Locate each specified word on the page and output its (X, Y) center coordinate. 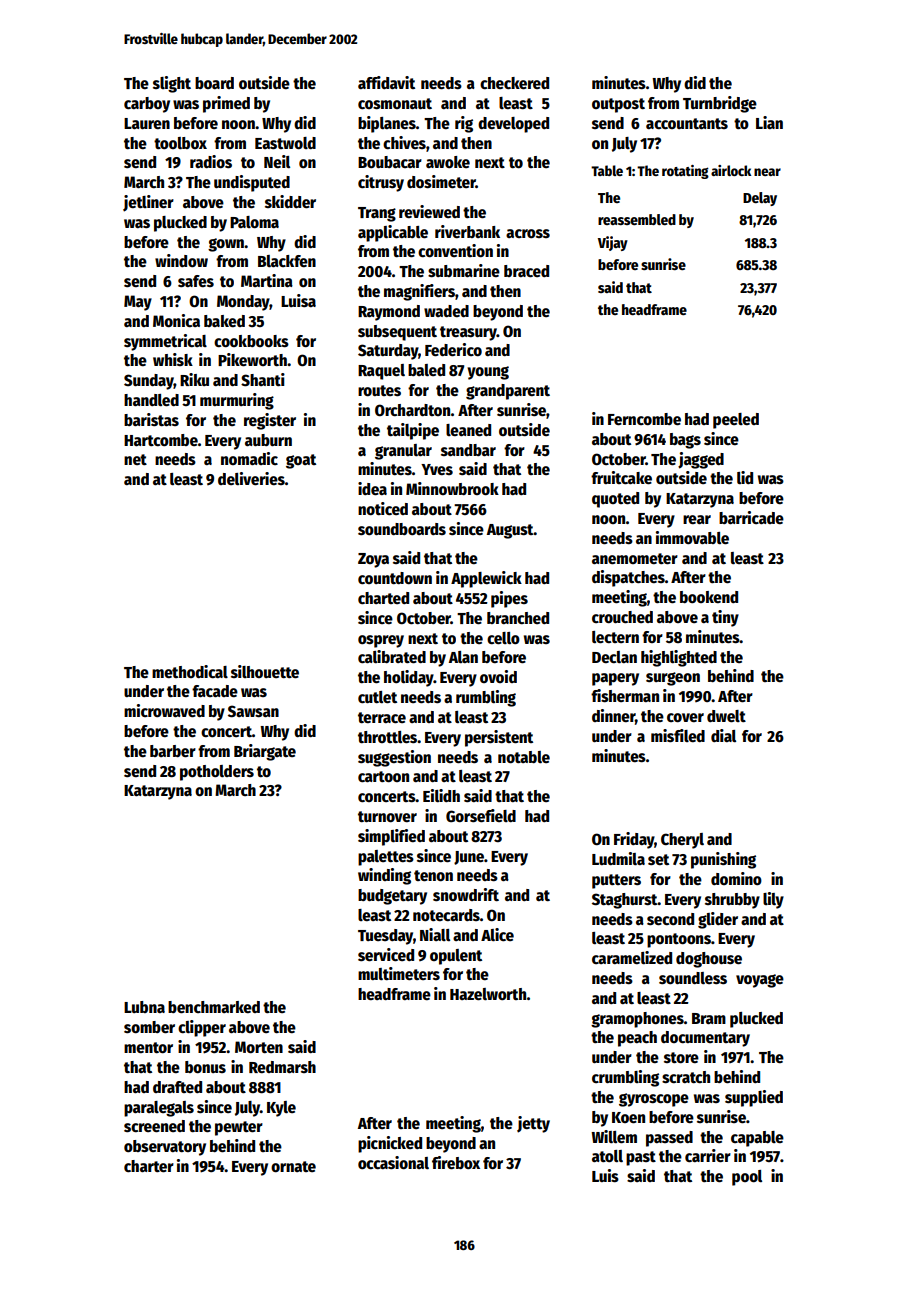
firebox (456, 1163)
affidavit (386, 82)
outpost (618, 105)
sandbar (468, 450)
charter (149, 1166)
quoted (615, 500)
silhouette (265, 672)
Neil (277, 161)
